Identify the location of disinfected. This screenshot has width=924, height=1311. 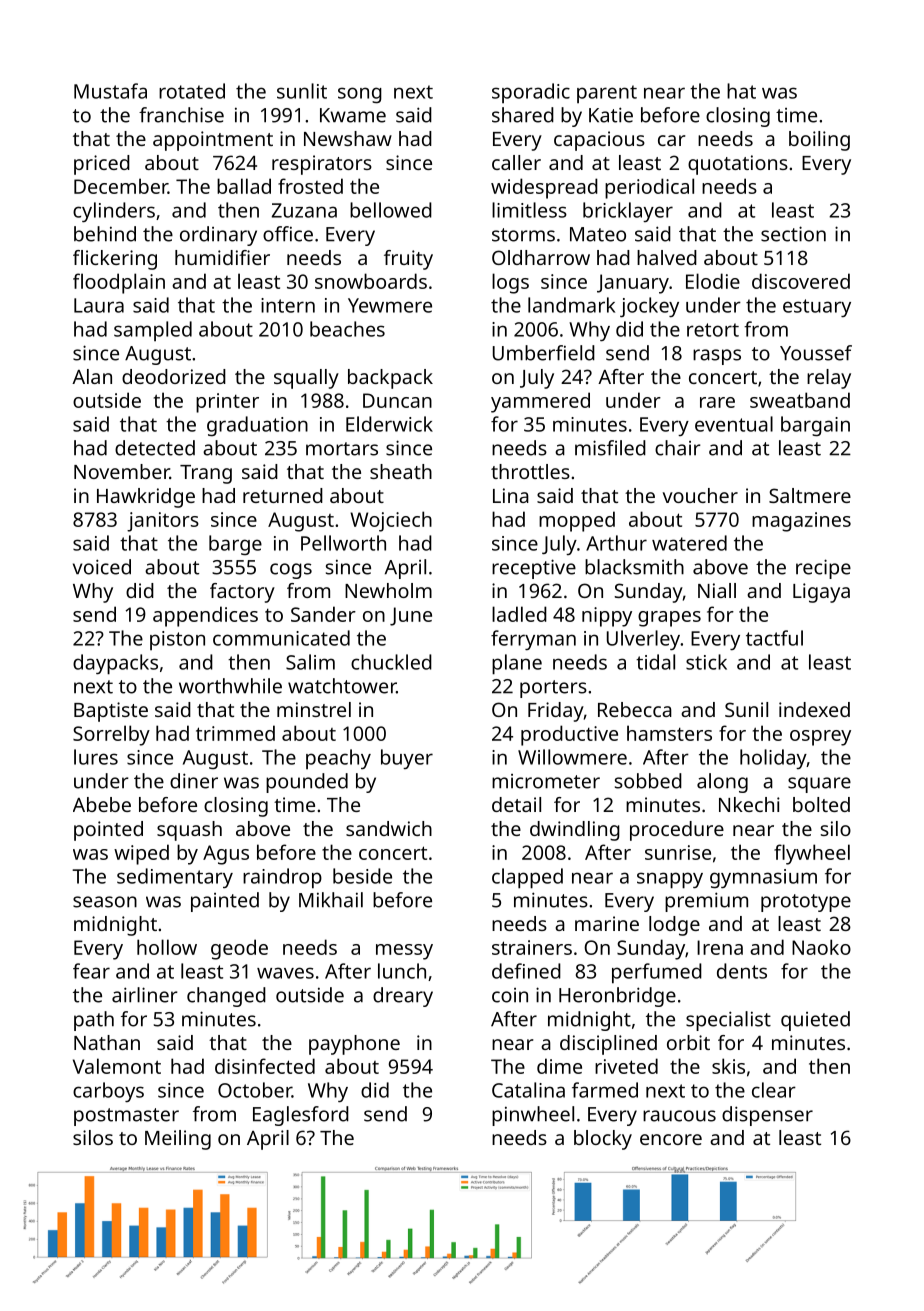
(265, 1066).
